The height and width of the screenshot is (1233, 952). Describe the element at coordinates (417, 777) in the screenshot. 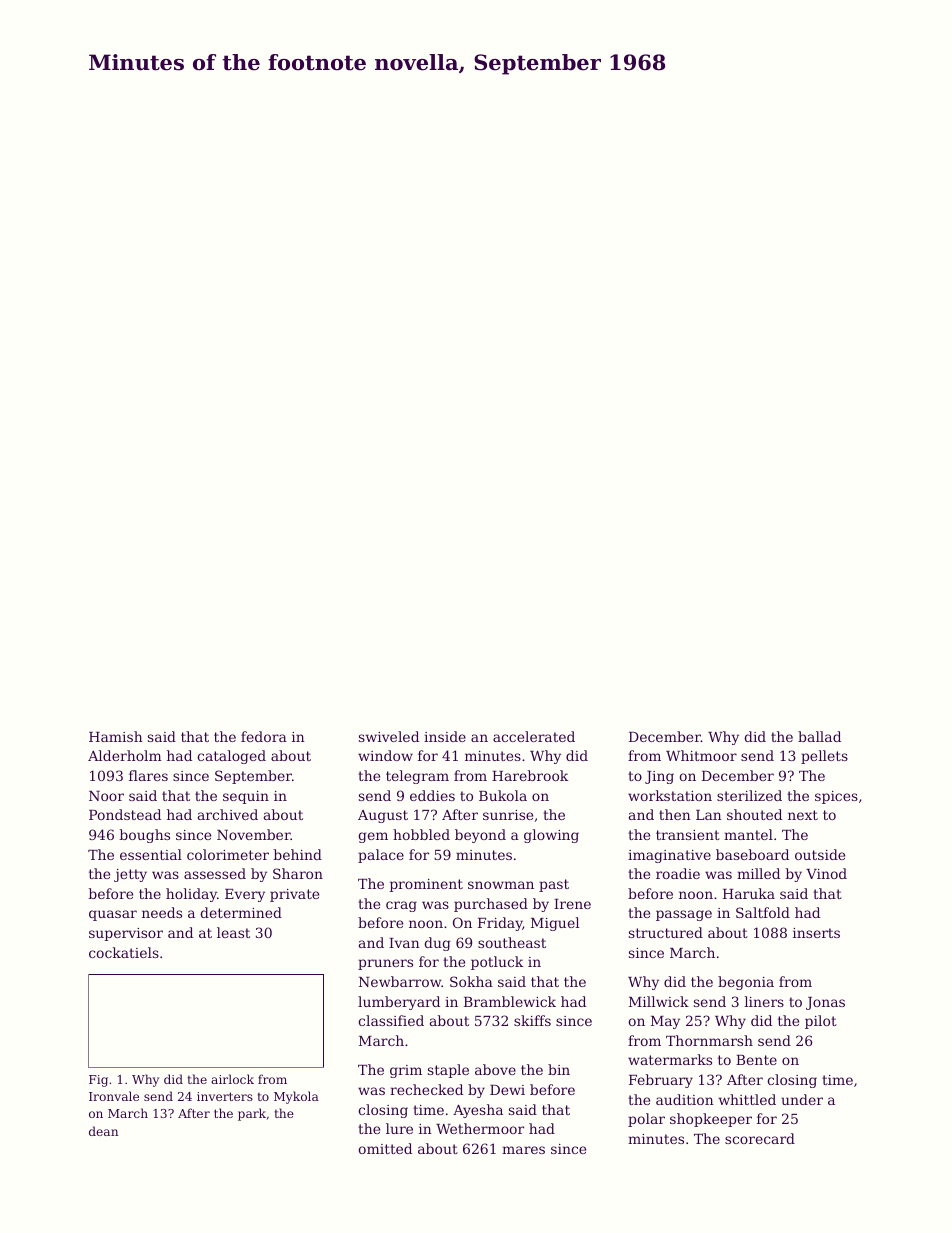

I see `telegram` at that location.
